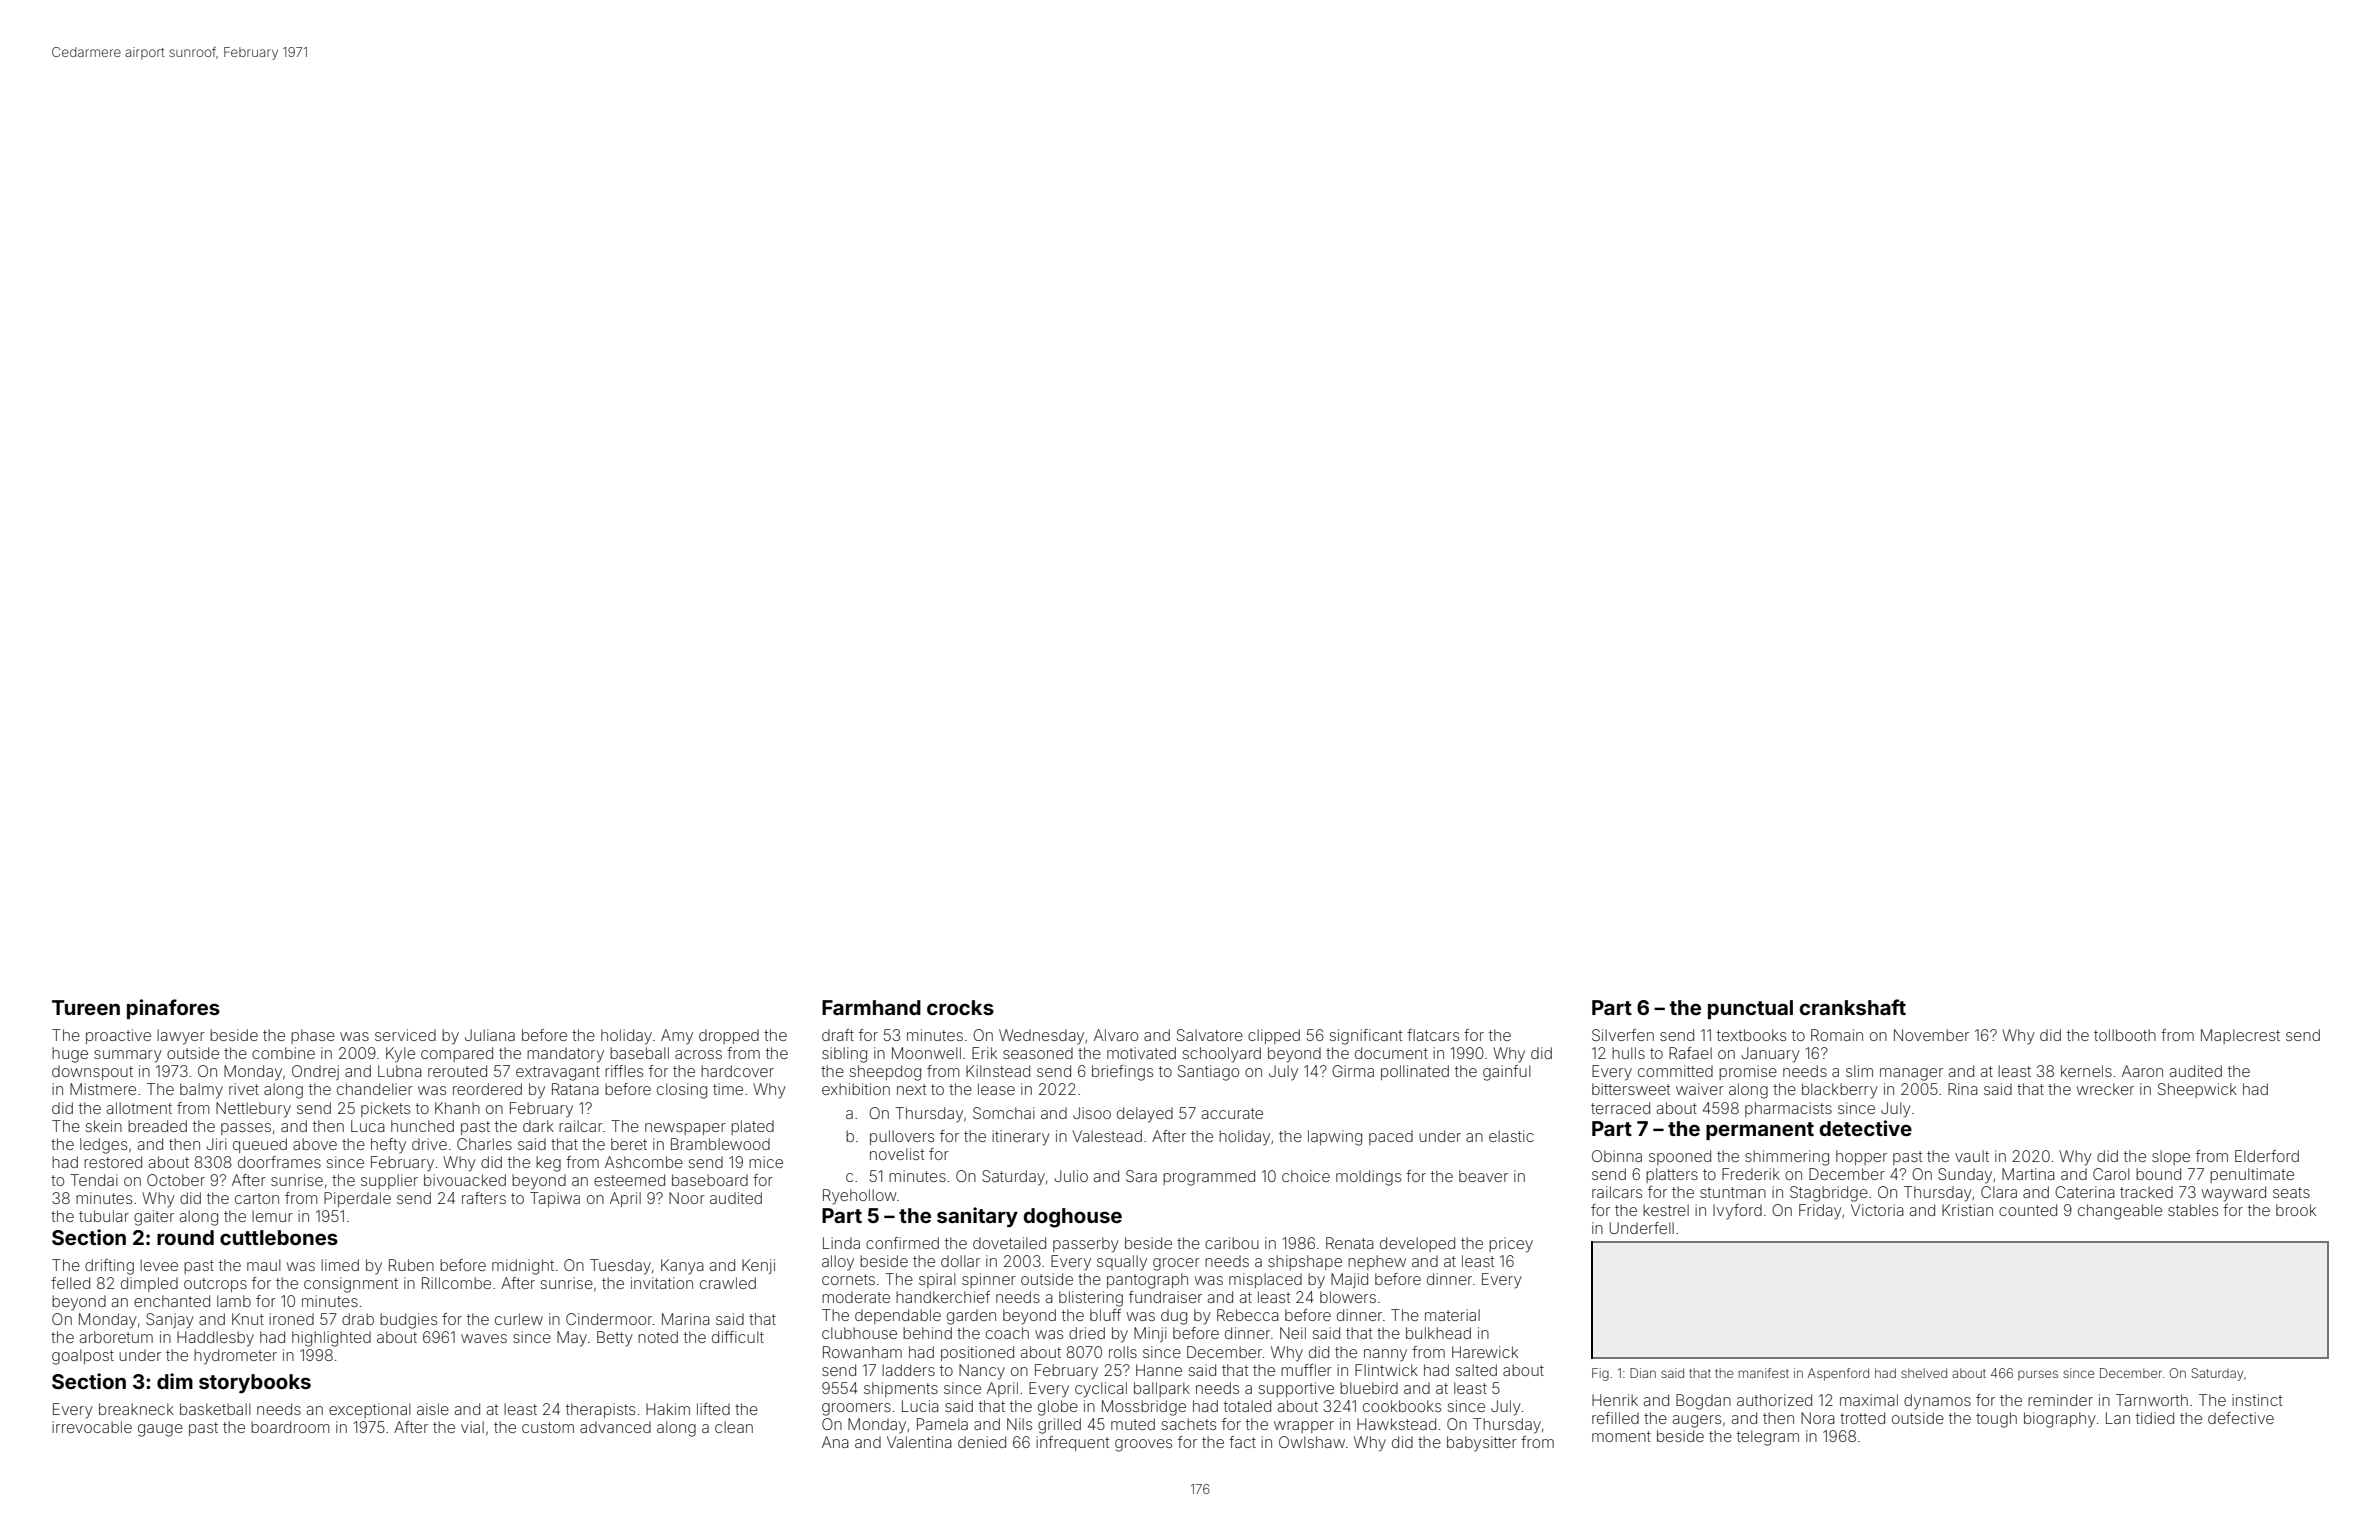 The width and height of the screenshot is (2380, 1540). I want to click on consignment, so click(351, 1285).
